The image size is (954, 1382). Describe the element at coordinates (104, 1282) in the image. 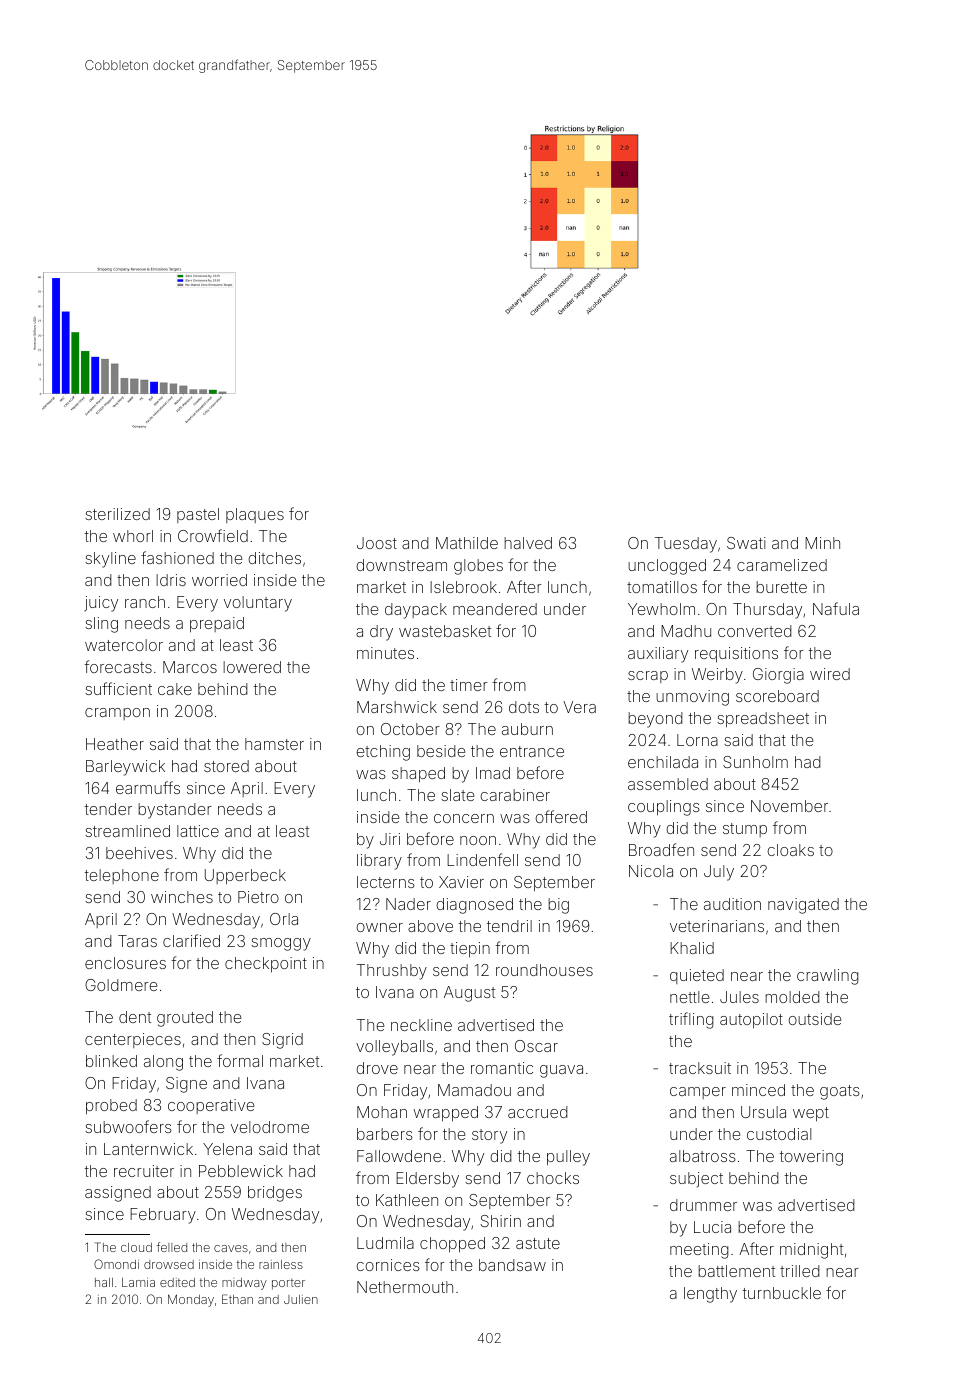

I see `hall` at that location.
